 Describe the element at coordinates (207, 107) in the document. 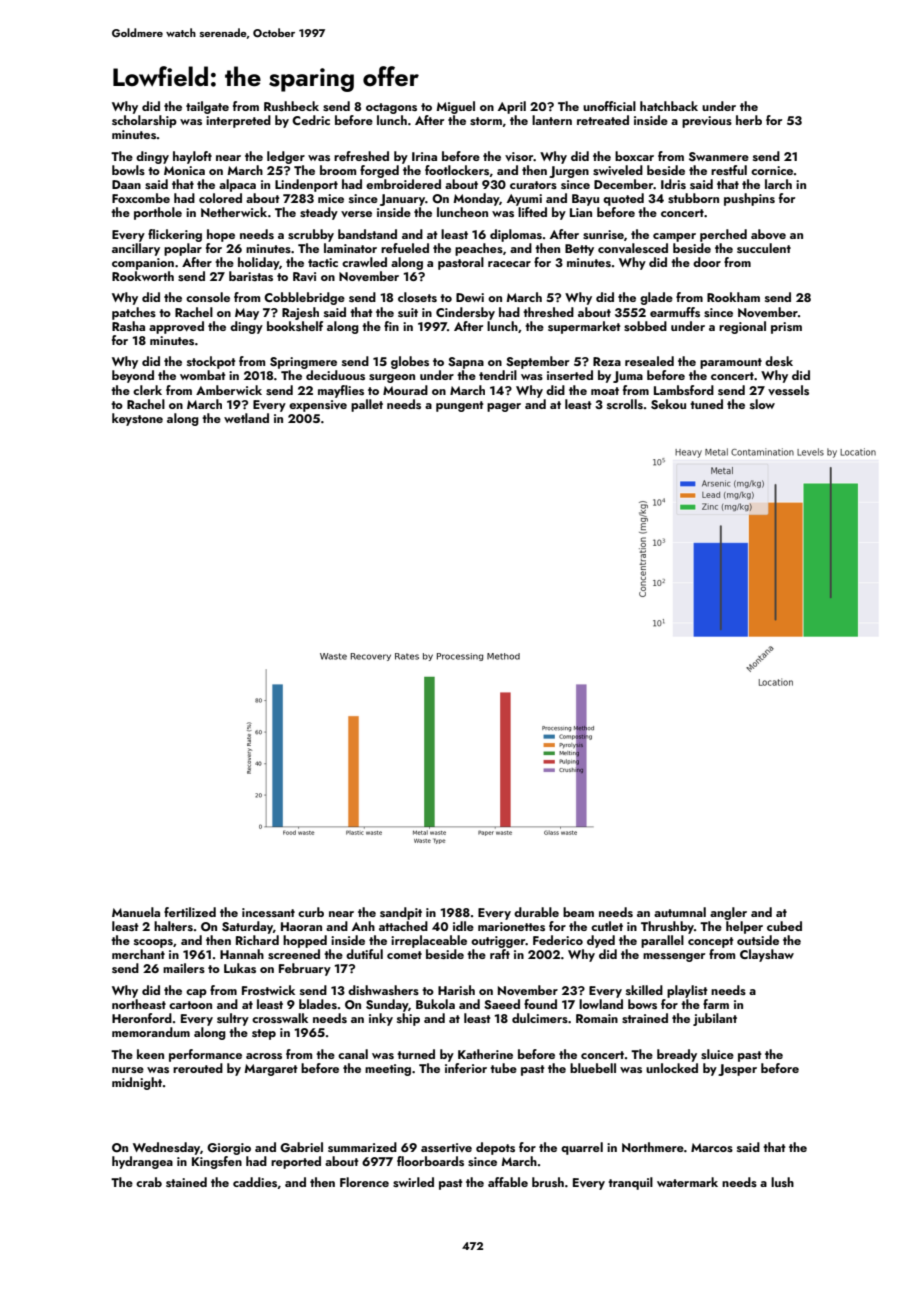

I see `tailgate` at that location.
